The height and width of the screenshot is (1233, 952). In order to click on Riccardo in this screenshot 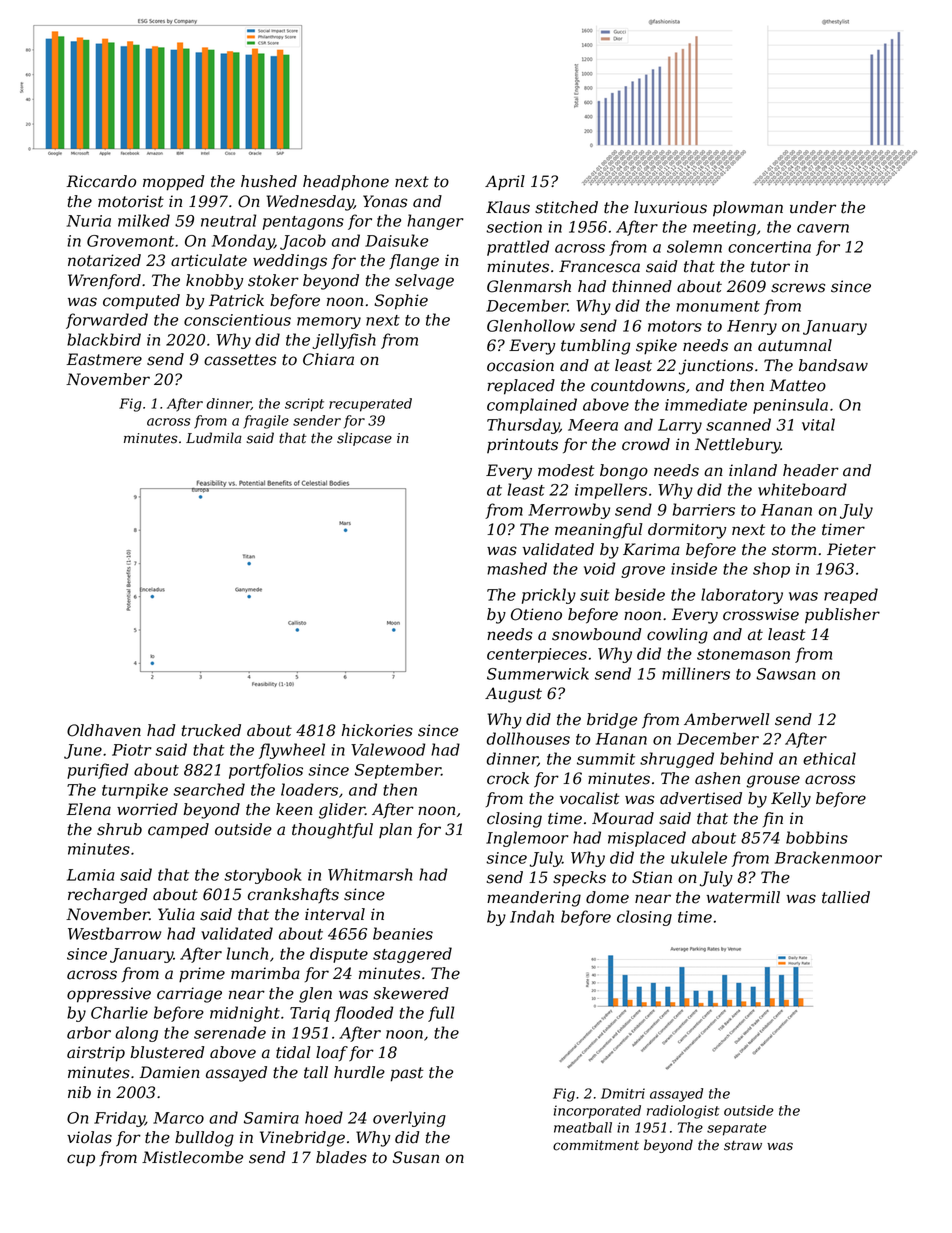, I will do `click(101, 181)`.
